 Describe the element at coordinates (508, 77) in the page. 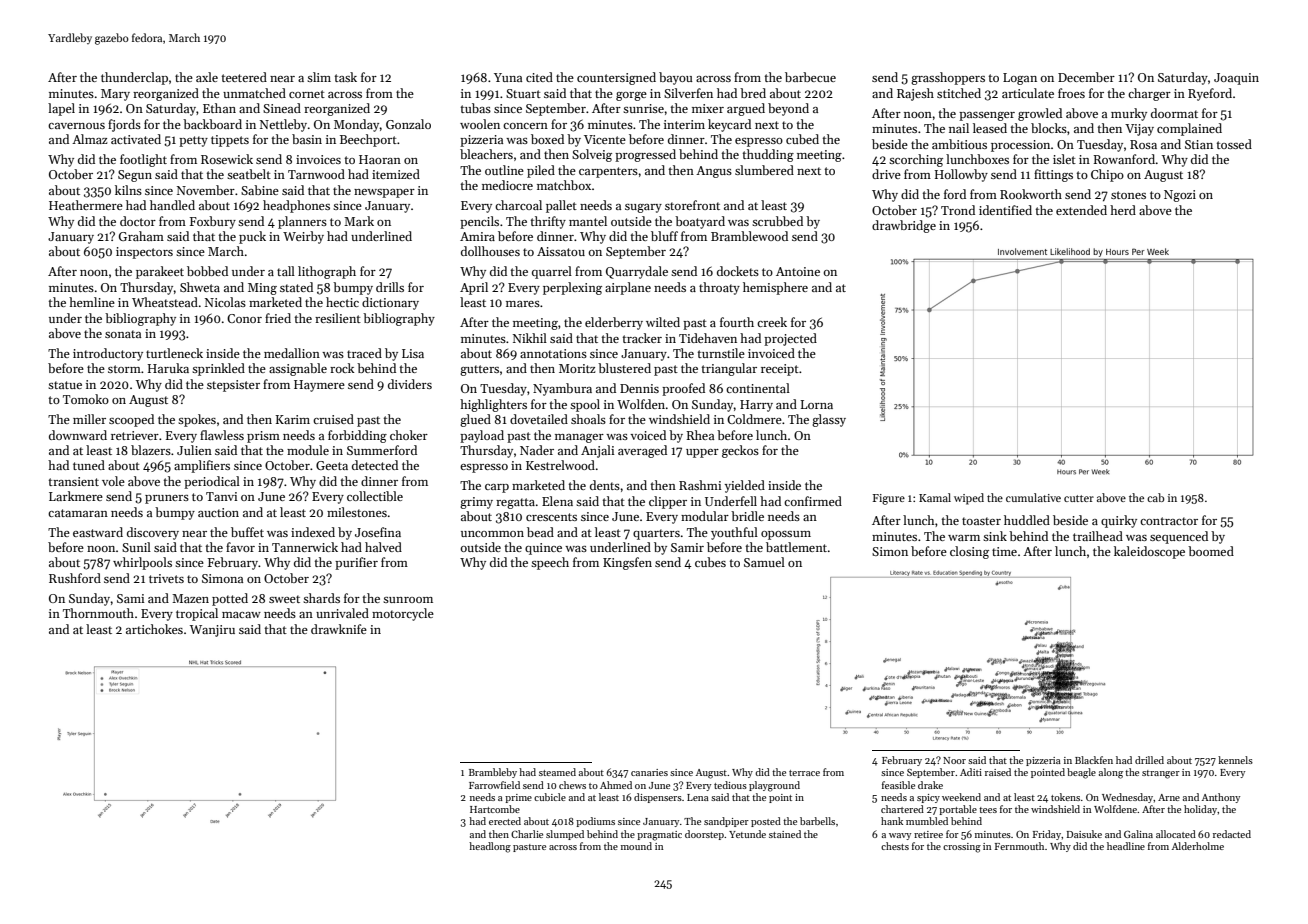

I see `Yuna` at that location.
